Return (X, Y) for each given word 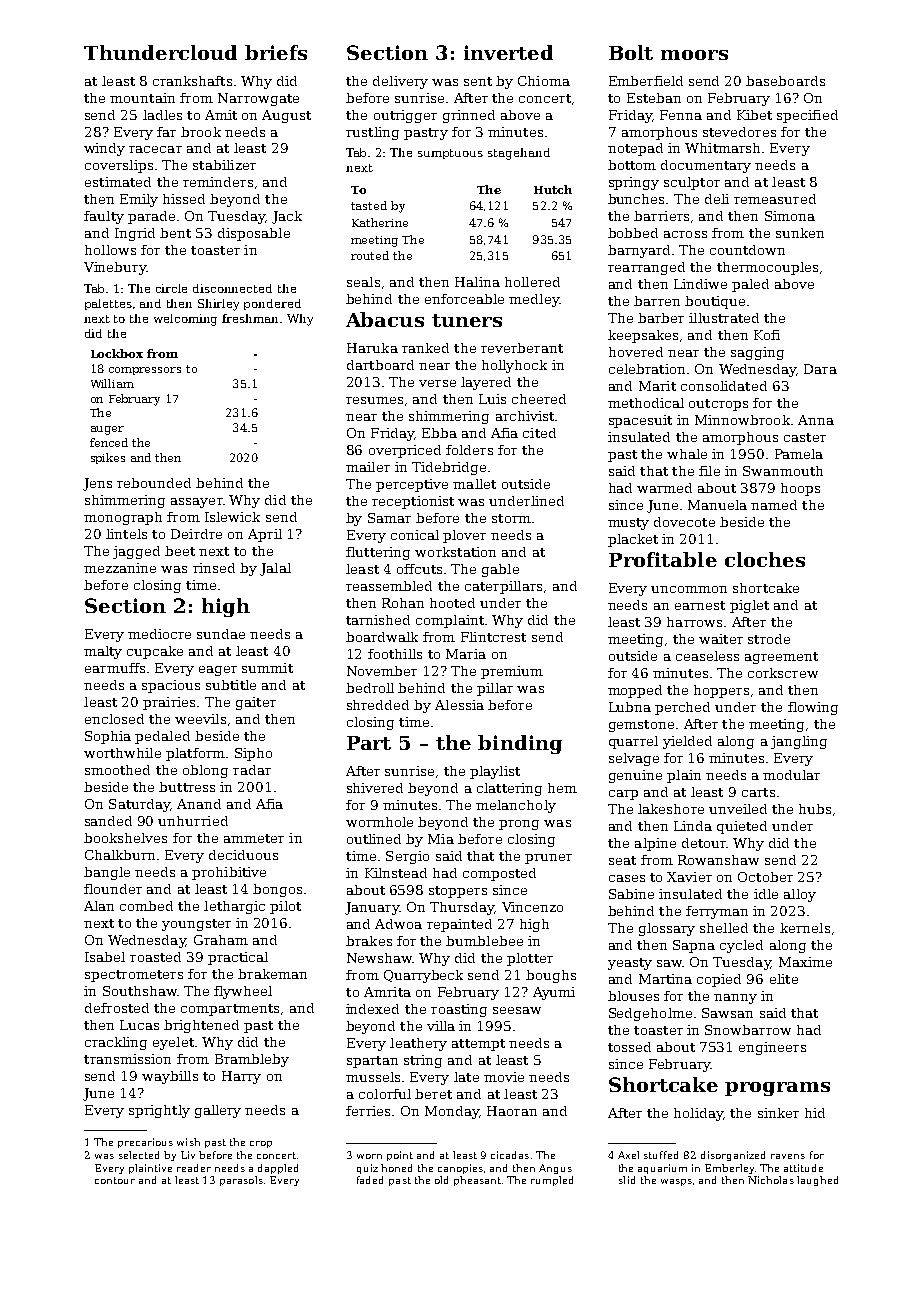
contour (115, 1180)
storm (511, 518)
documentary (706, 166)
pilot (285, 907)
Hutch (553, 189)
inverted (508, 52)
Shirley (218, 305)
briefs (276, 52)
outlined (374, 839)
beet (180, 551)
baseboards (785, 81)
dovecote (684, 522)
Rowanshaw (718, 860)
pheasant (477, 1181)
